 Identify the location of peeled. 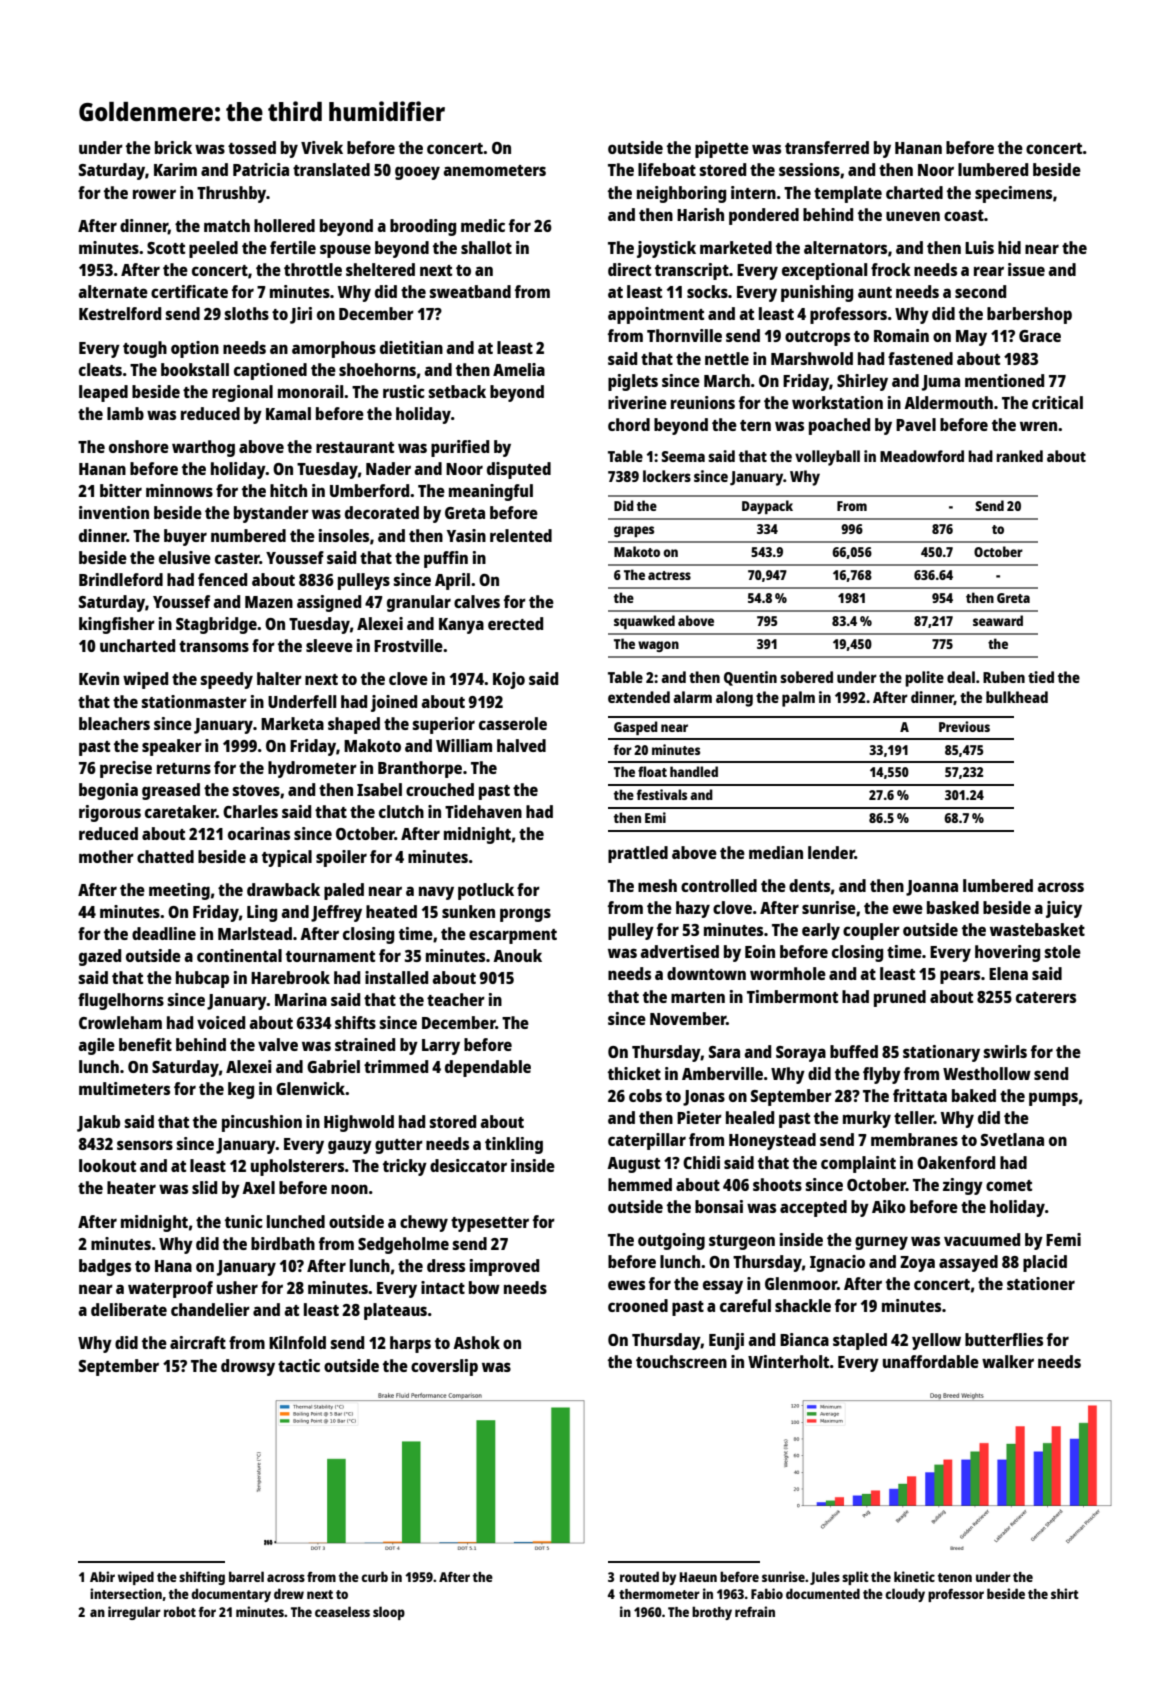
(213, 249).
